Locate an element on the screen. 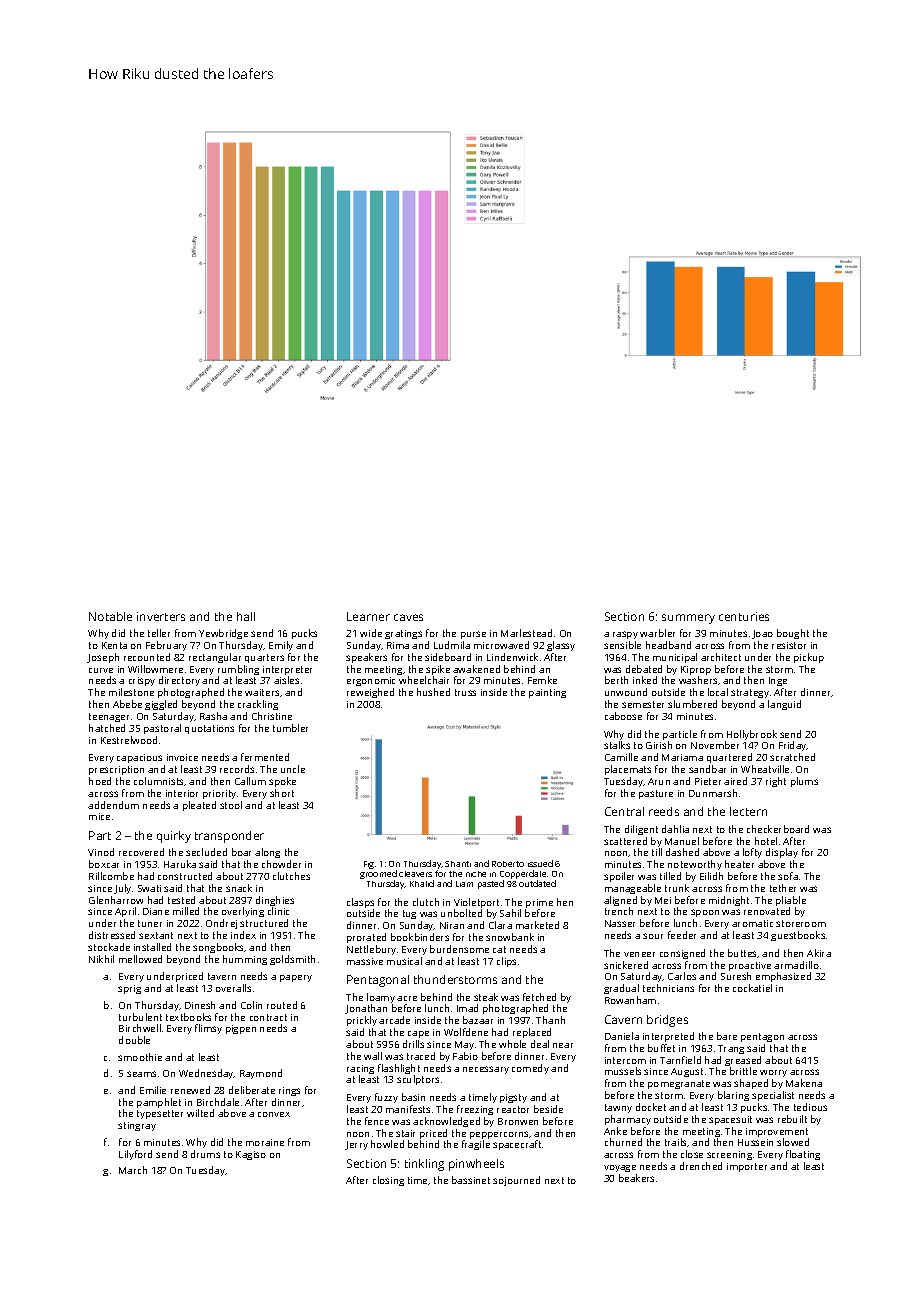  truss is located at coordinates (465, 692).
